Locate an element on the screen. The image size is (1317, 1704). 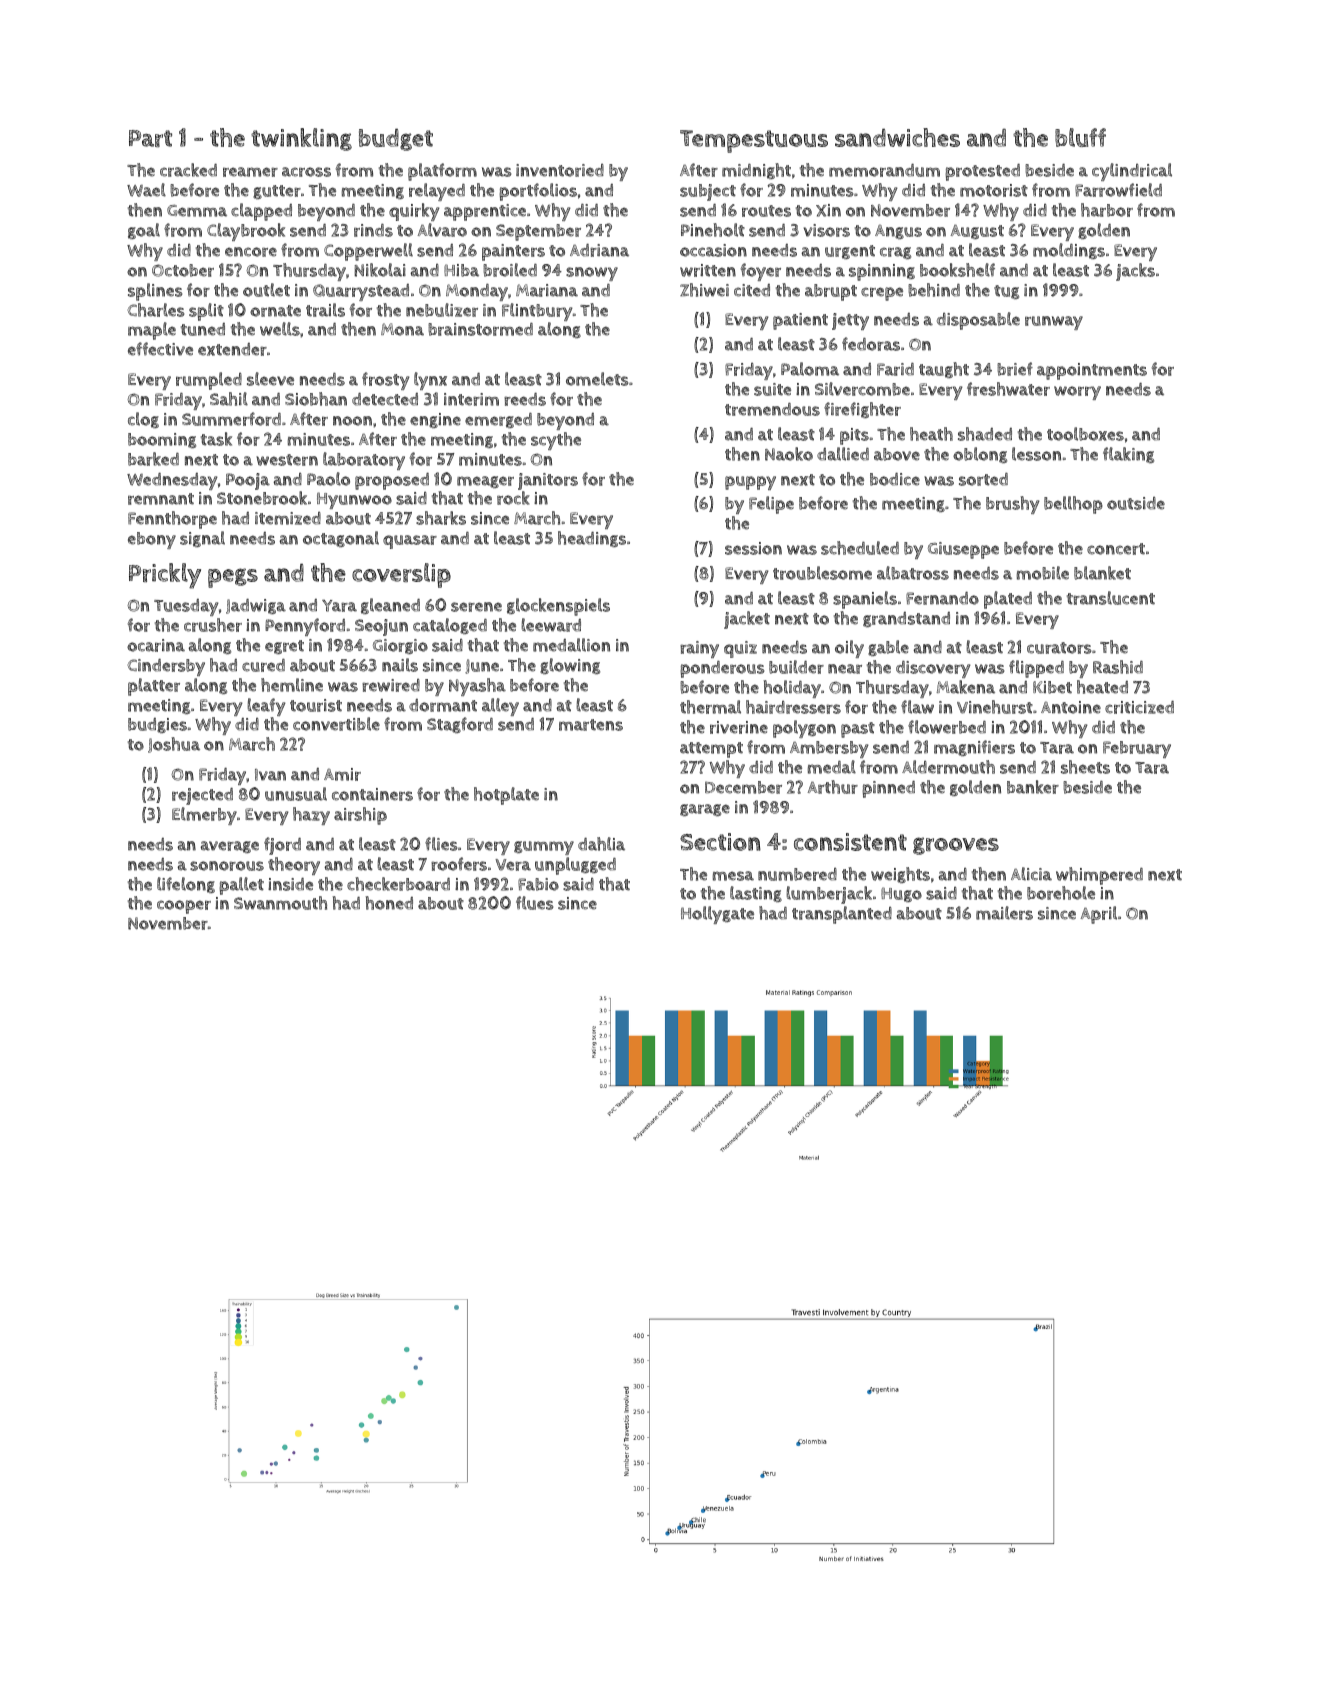
discovery is located at coordinates (933, 669).
